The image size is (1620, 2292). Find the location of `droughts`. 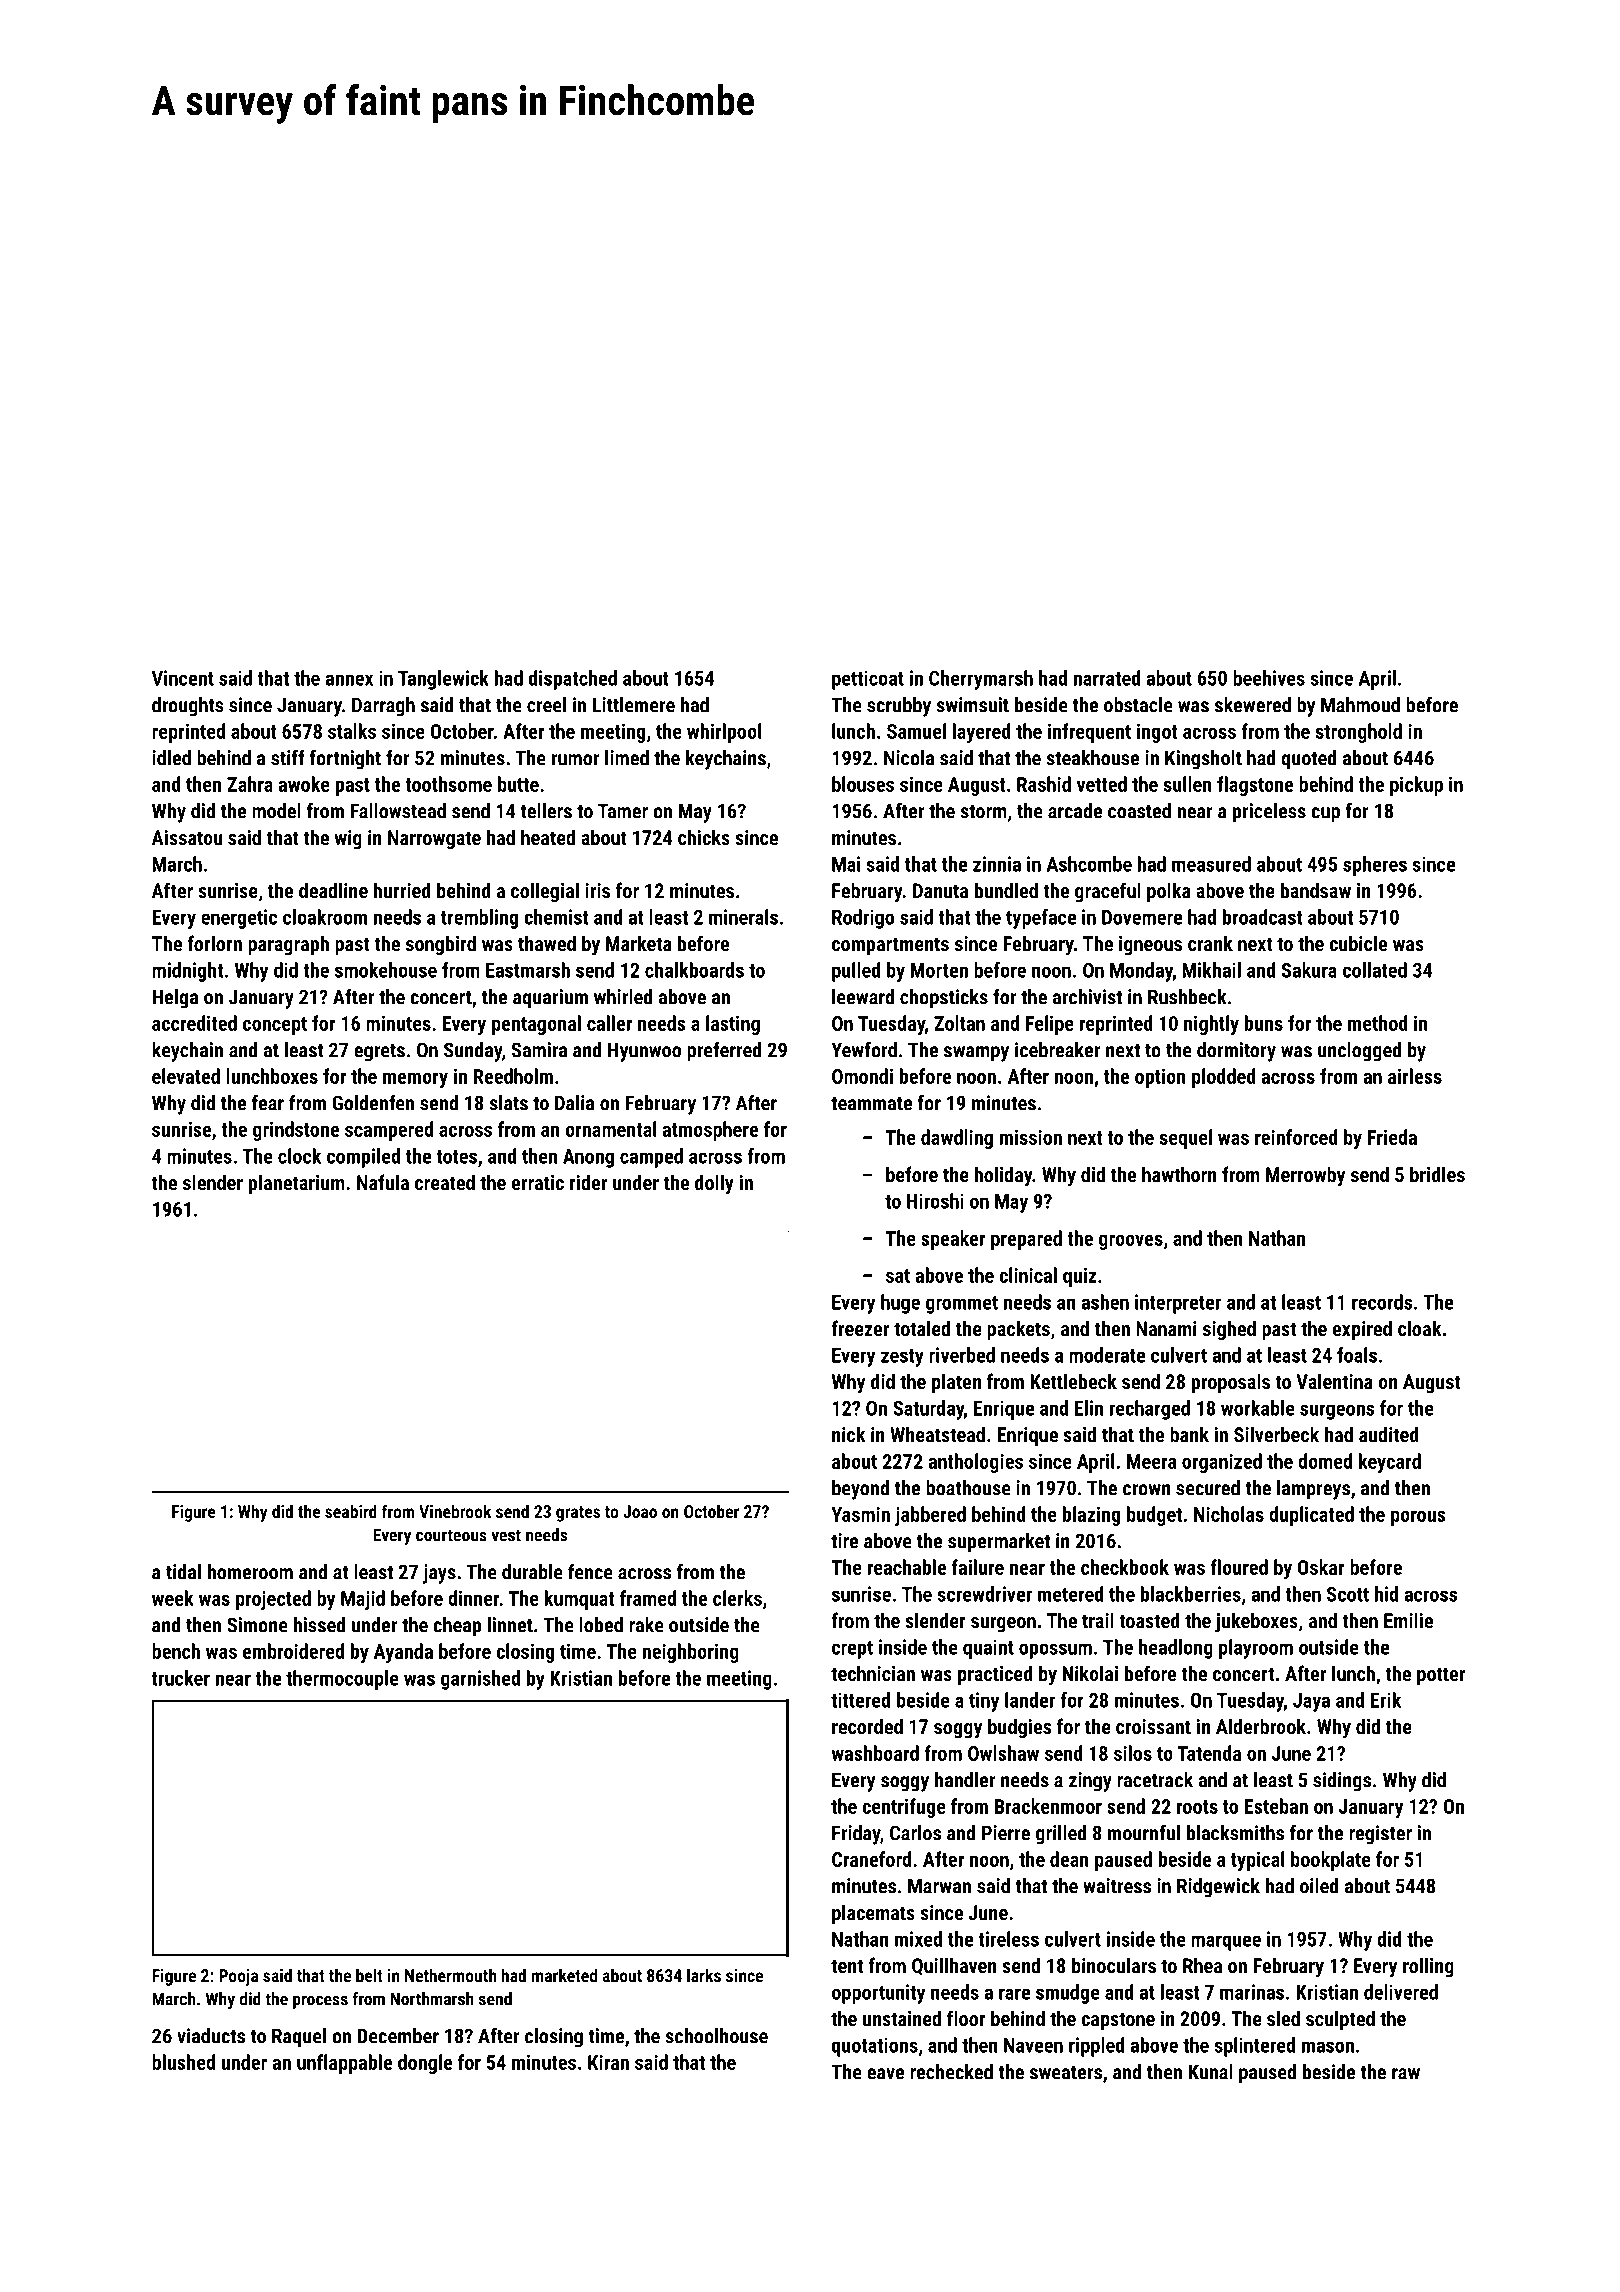

droughts is located at coordinates (188, 707).
